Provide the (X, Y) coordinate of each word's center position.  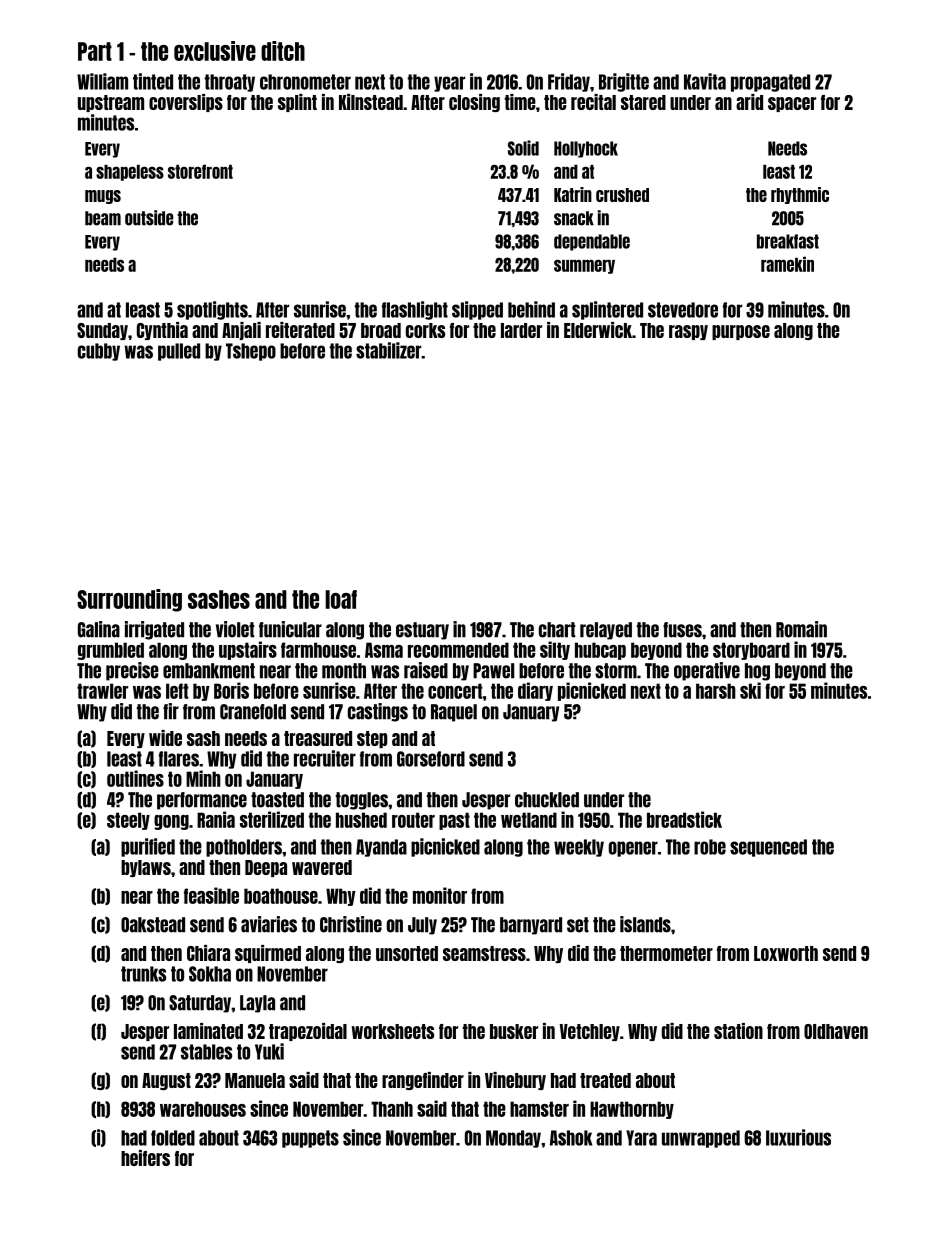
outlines (135, 778)
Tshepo (251, 352)
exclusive (215, 51)
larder (521, 330)
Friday (569, 82)
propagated (770, 83)
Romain (801, 629)
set (578, 925)
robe (710, 847)
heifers (145, 1158)
